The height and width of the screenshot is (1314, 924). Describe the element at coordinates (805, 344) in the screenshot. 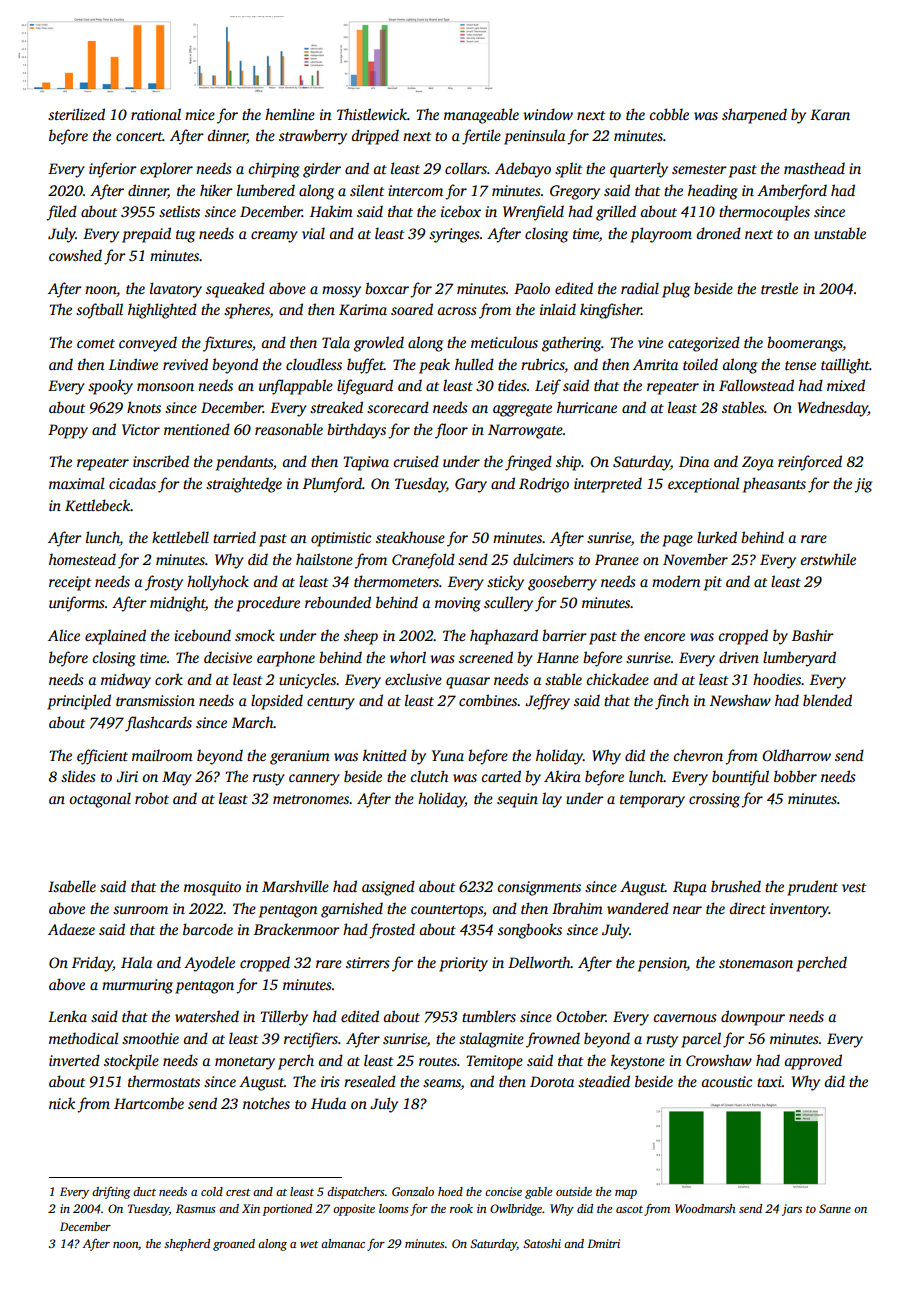

I see `boomerangs` at that location.
